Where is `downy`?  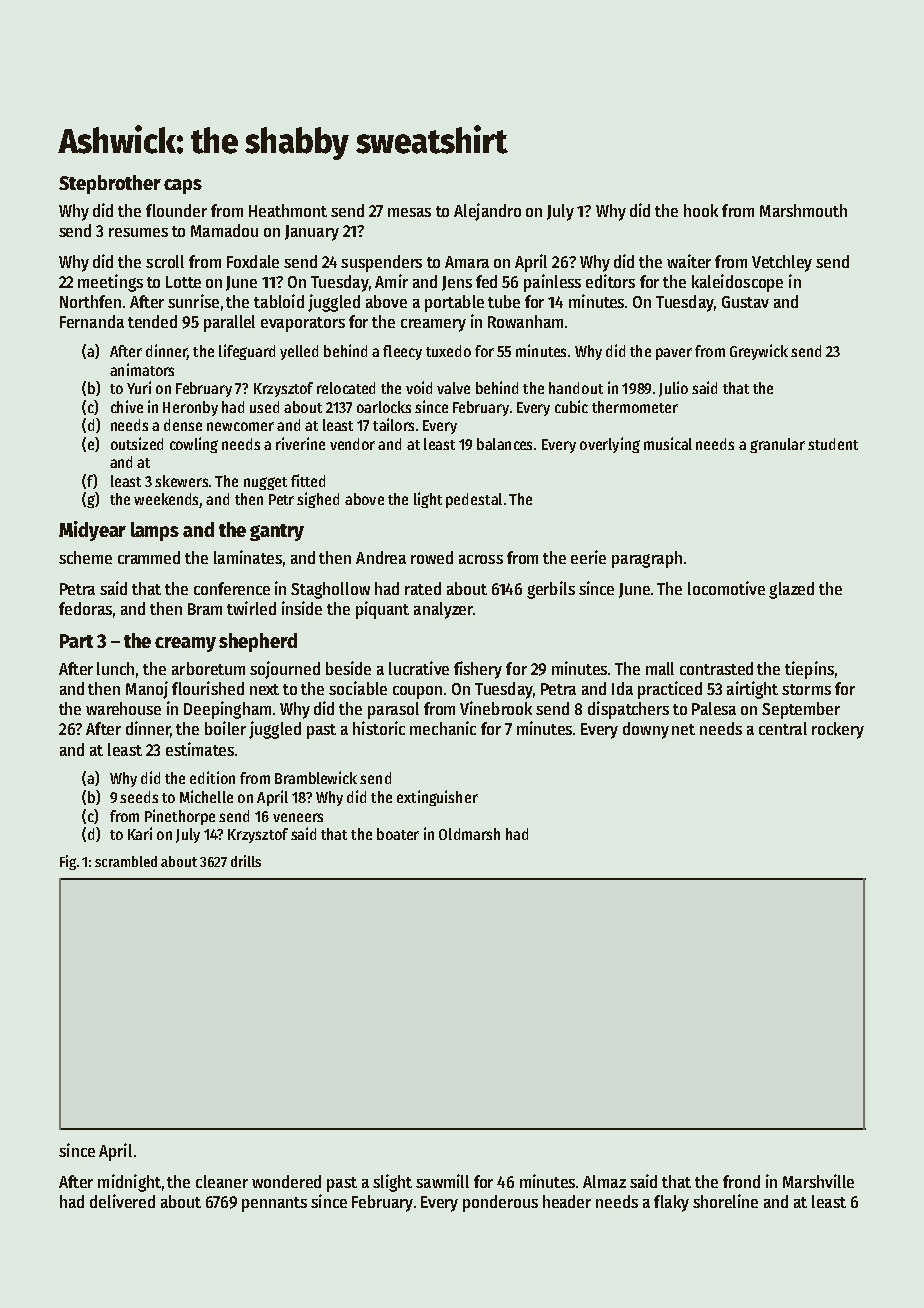 downy is located at coordinates (646, 730).
